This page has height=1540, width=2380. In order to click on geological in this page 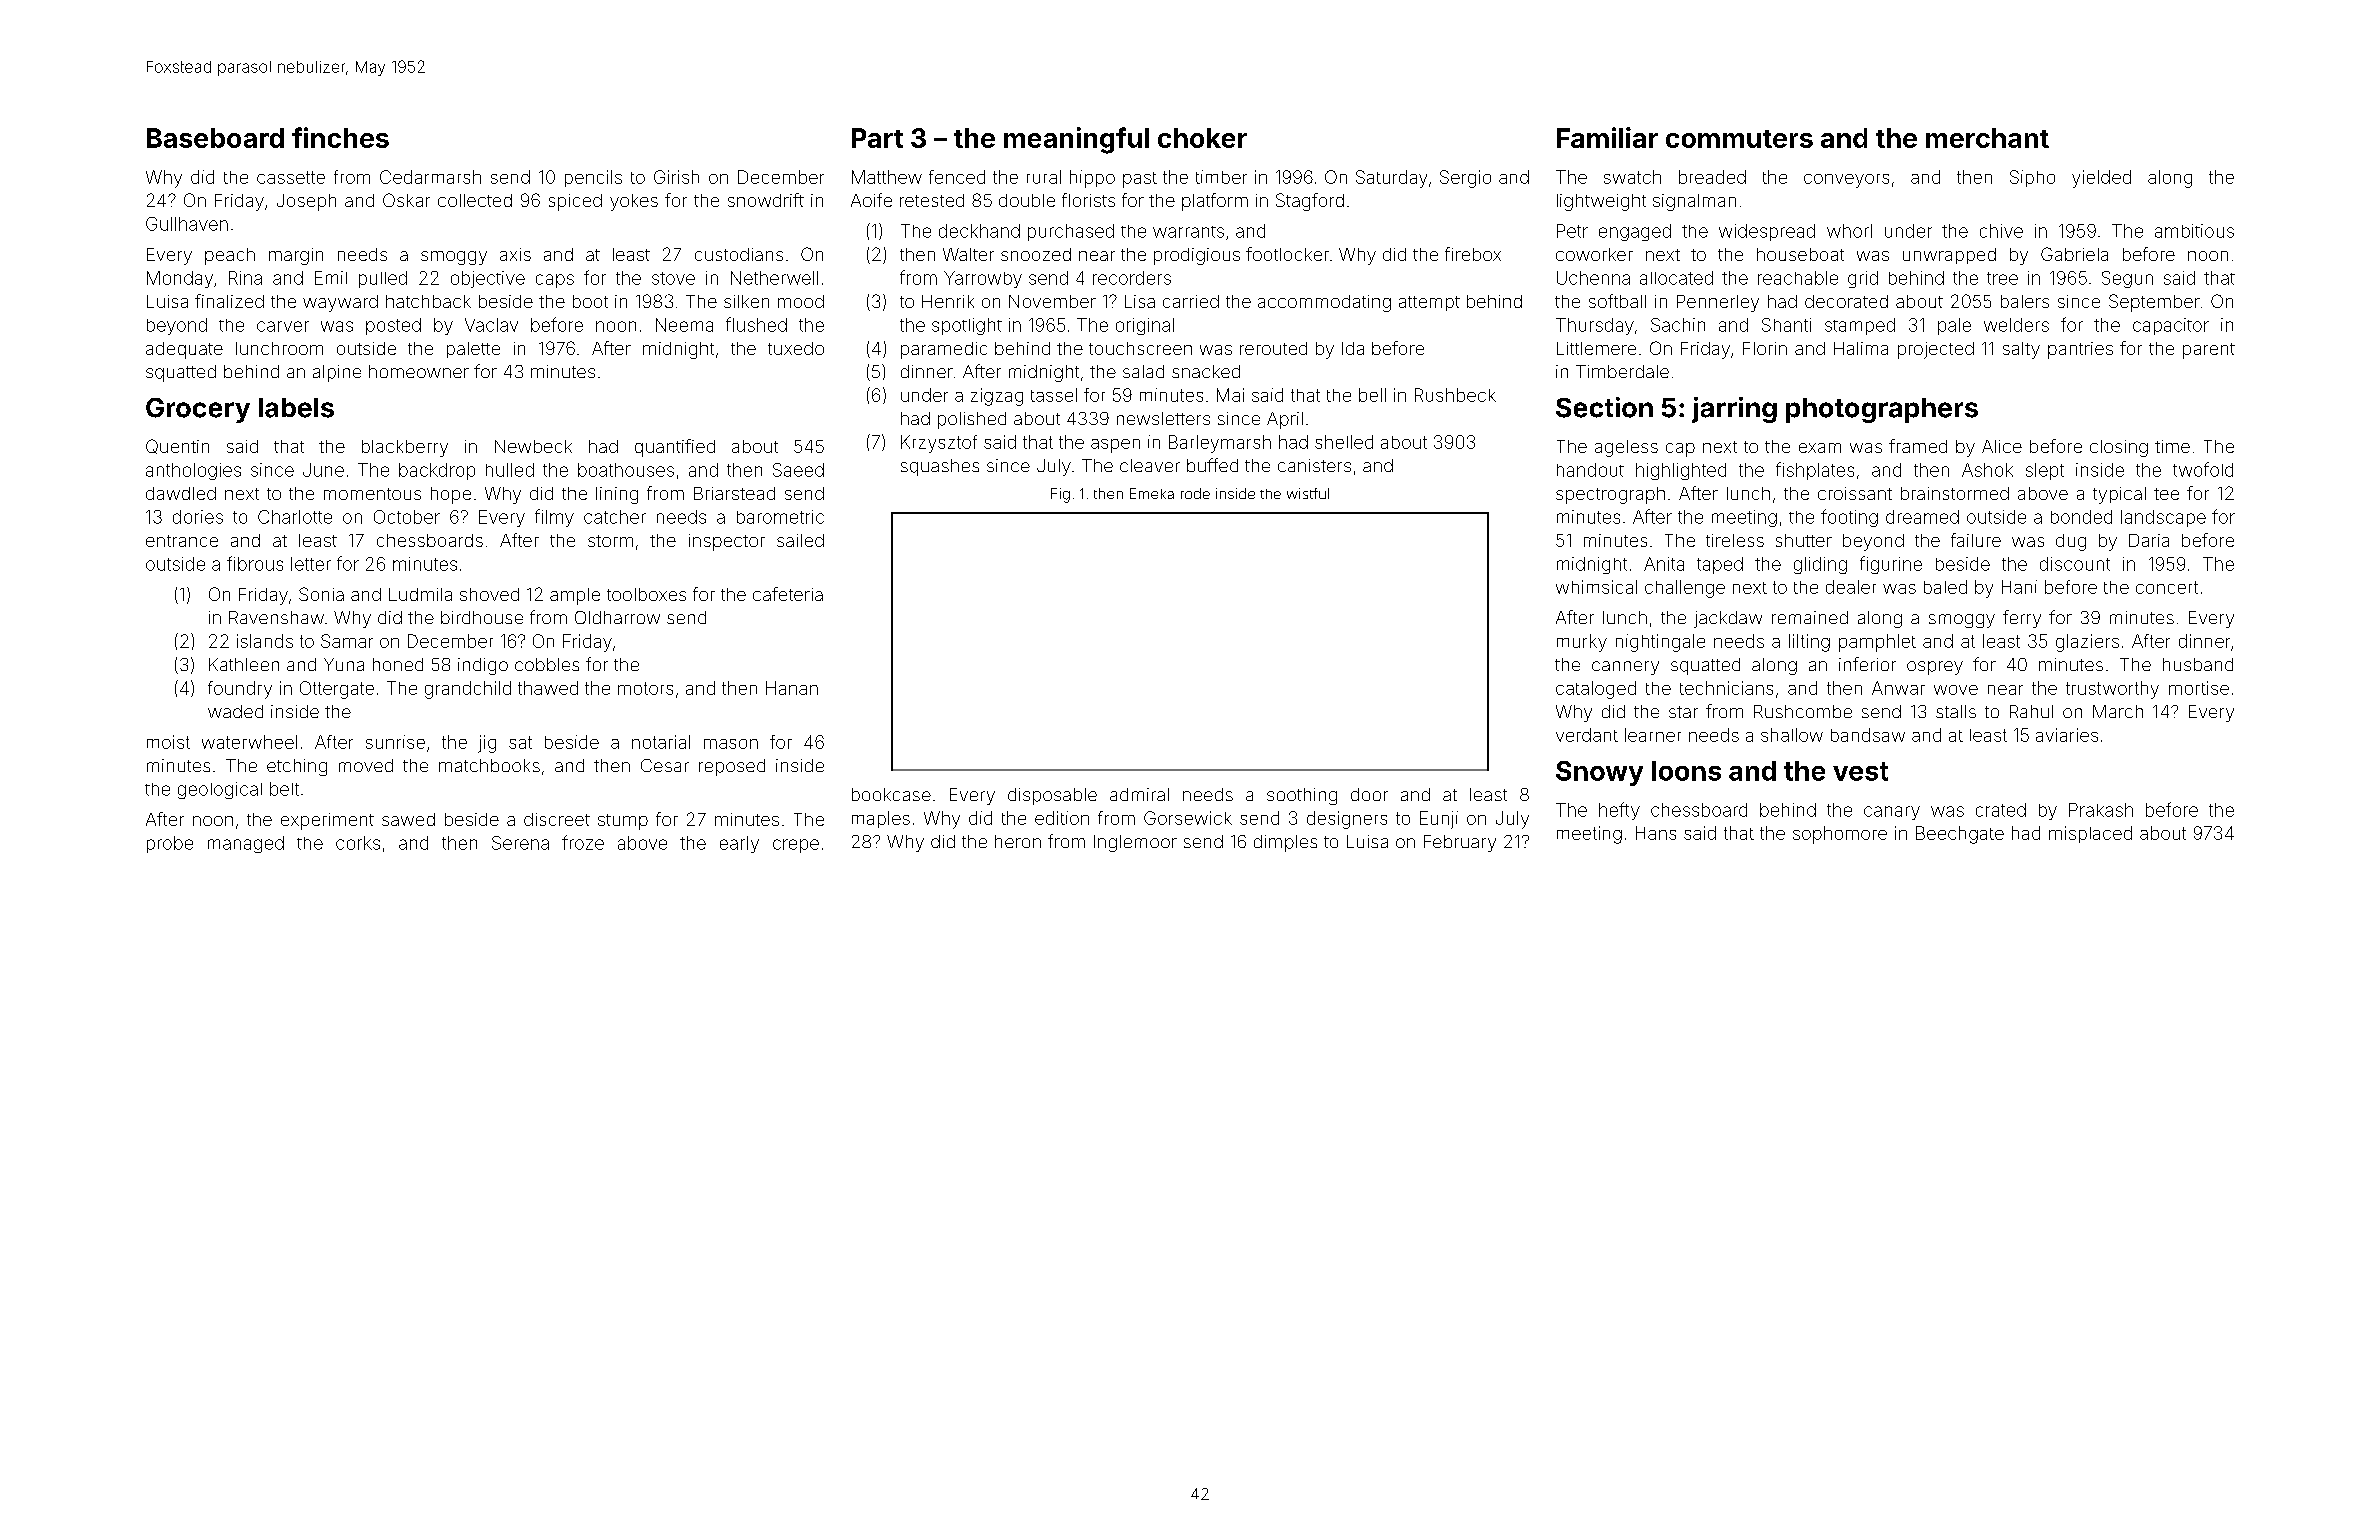, I will do `click(220, 790)`.
